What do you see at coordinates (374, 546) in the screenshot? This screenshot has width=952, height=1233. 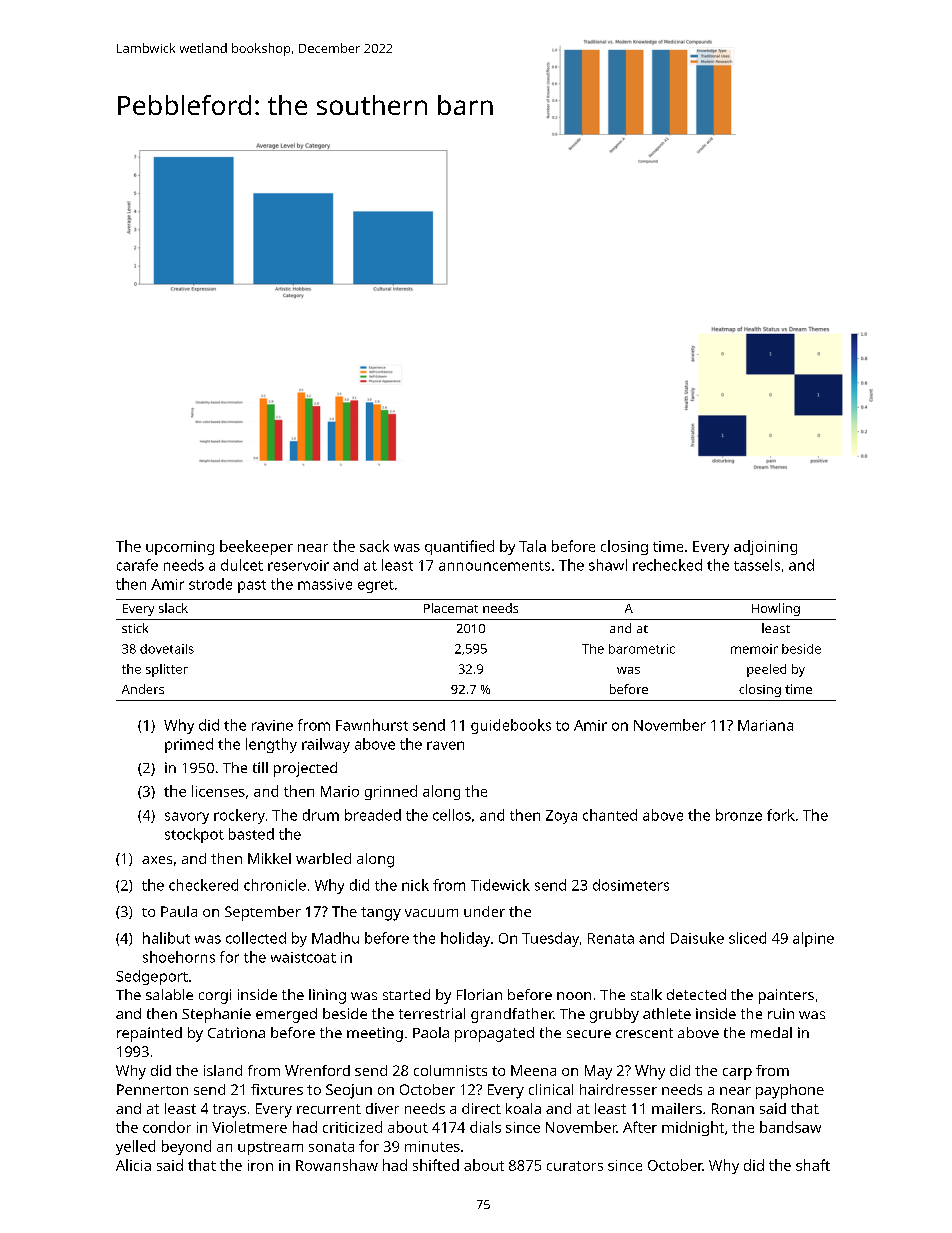 I see `sack` at bounding box center [374, 546].
